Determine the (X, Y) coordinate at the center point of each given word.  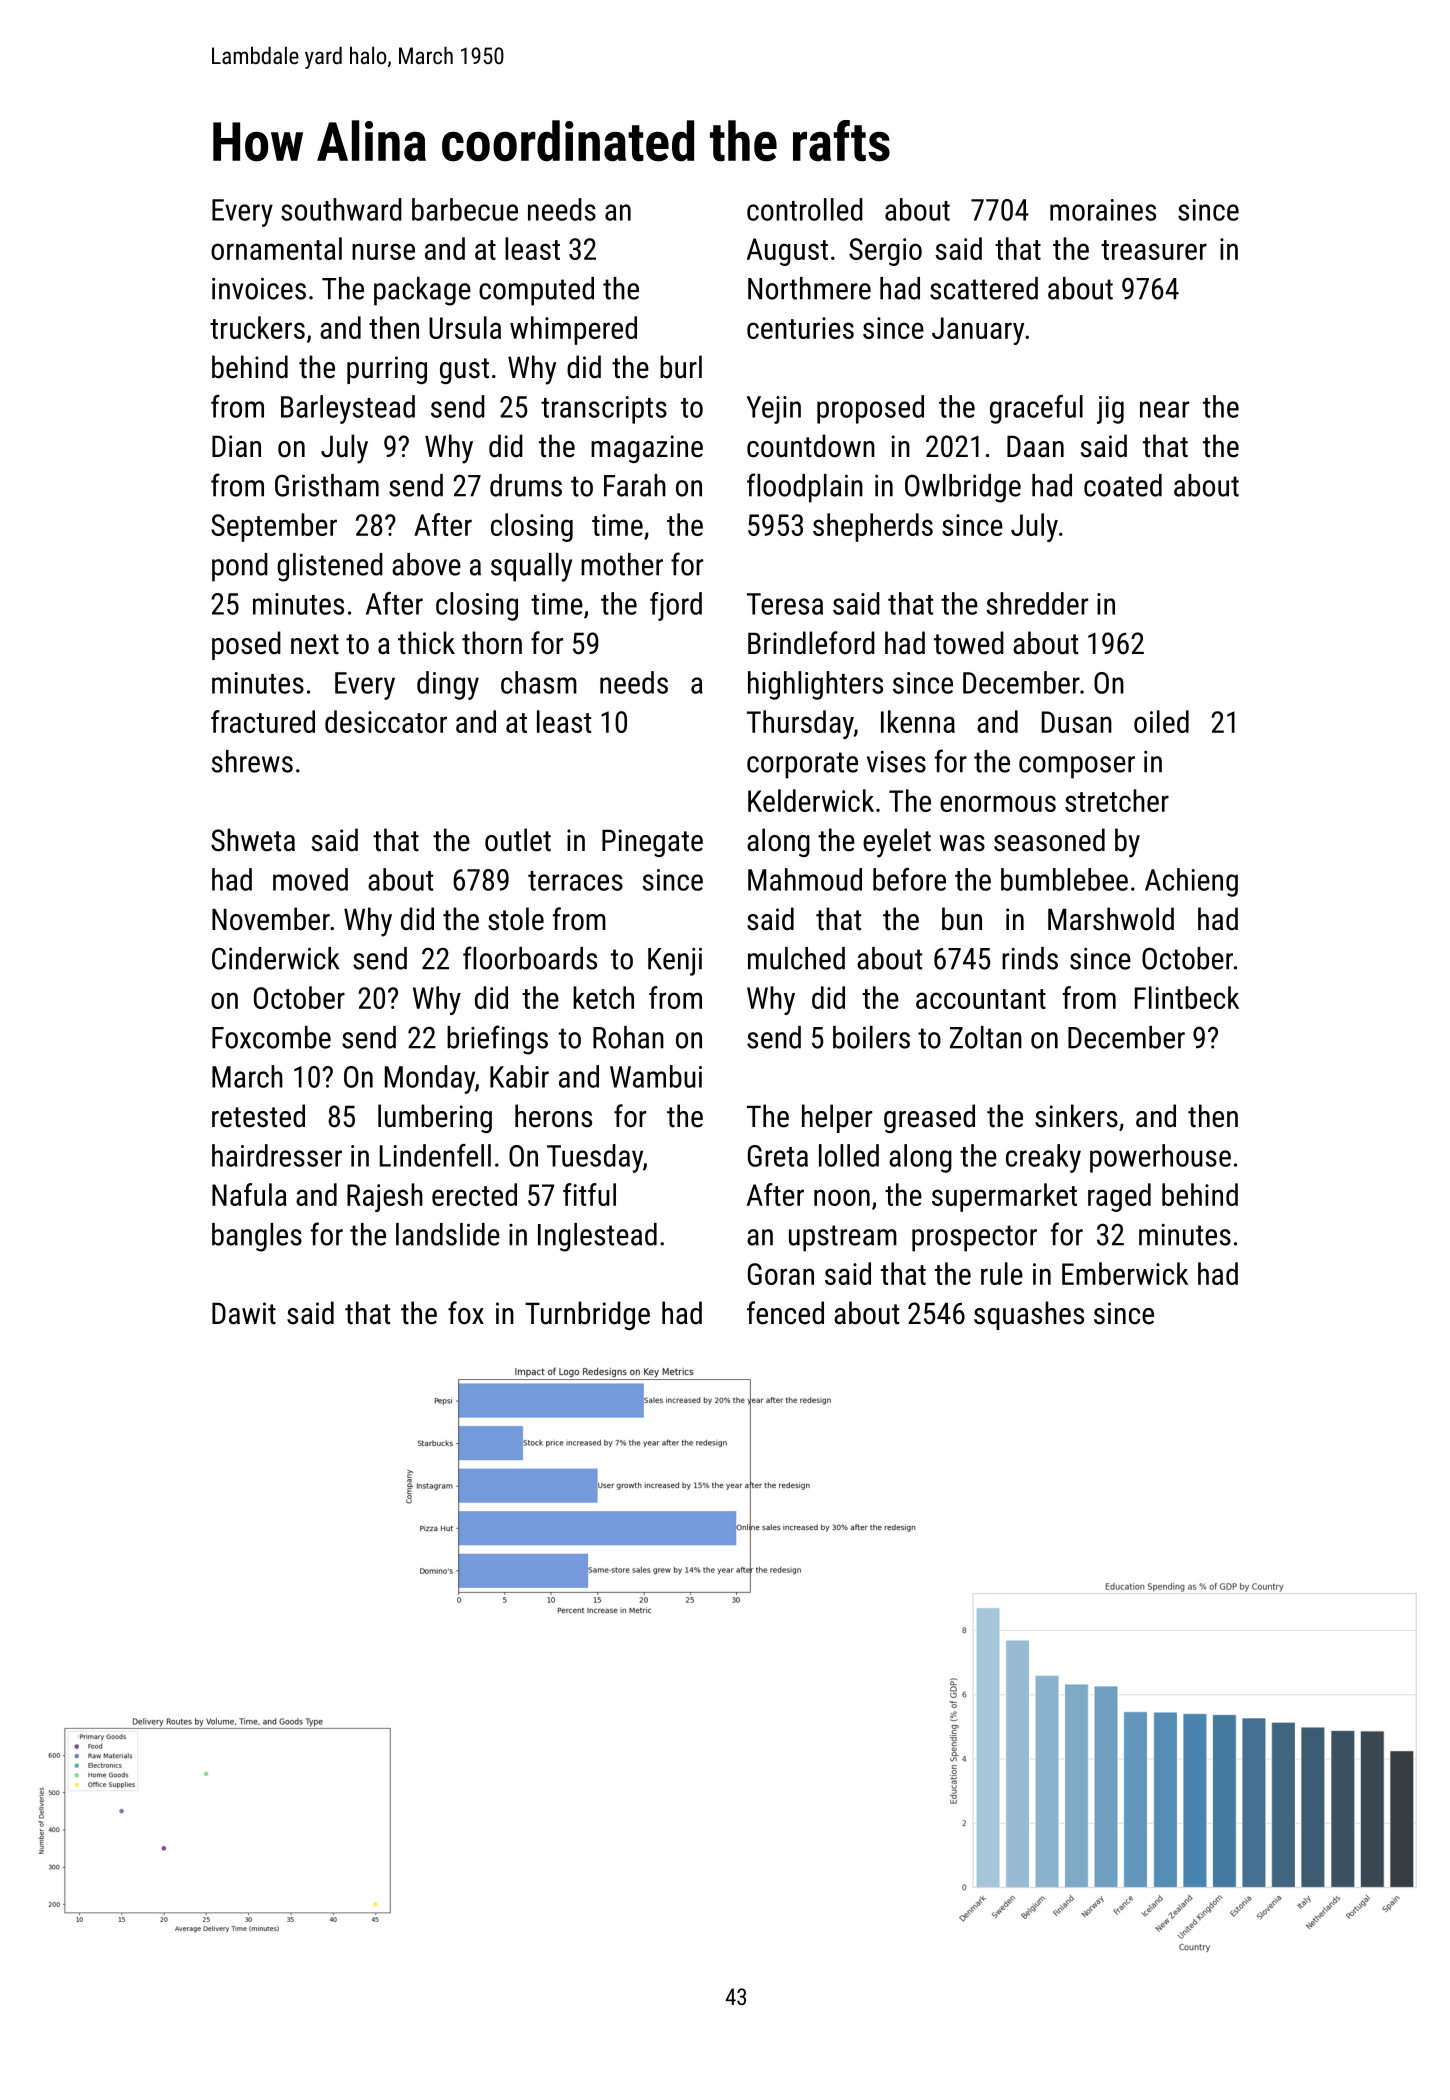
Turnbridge (587, 1315)
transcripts (604, 410)
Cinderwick (275, 958)
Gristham (327, 485)
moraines (1103, 210)
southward (341, 209)
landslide (448, 1234)
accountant (981, 999)
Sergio (885, 252)
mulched (796, 958)
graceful (1036, 409)
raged (1119, 1197)
